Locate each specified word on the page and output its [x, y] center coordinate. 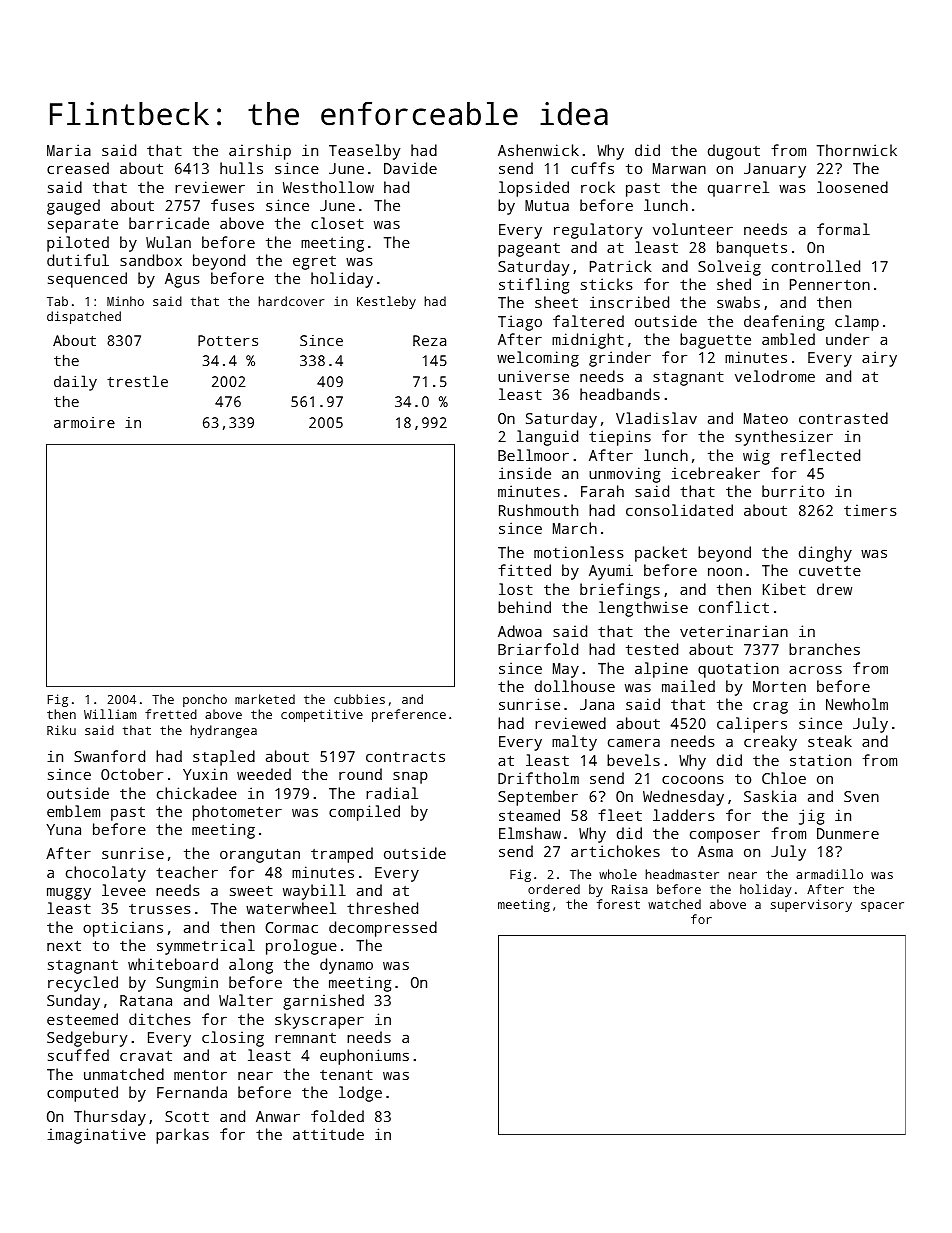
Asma [715, 851]
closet [337, 223]
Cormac [291, 927]
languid [547, 438]
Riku [61, 730]
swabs [738, 302]
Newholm [857, 704]
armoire [84, 422]
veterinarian [734, 631]
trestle [137, 381]
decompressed [383, 929]
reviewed [570, 723]
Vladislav [656, 418]
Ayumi [611, 572]
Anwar [278, 1116]
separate [83, 226]
